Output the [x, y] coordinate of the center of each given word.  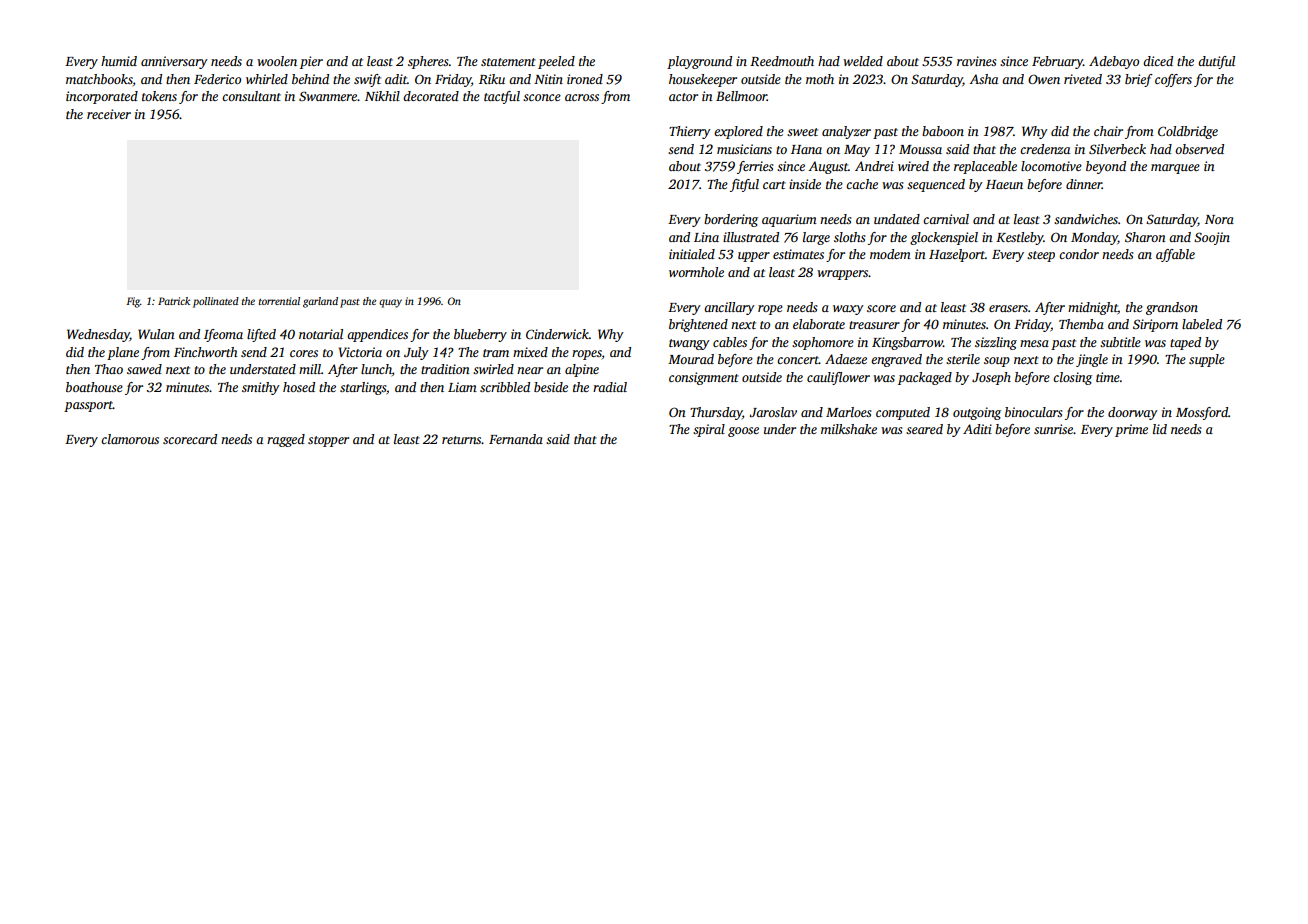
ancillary [729, 308]
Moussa [920, 149]
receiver [109, 114]
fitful [744, 185]
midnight [1093, 308]
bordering [731, 220]
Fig [133, 302]
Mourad [691, 359]
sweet [802, 132]
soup [997, 362]
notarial [321, 334]
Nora [1219, 219]
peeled [556, 62]
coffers [1173, 80]
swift [367, 80]
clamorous [130, 439]
